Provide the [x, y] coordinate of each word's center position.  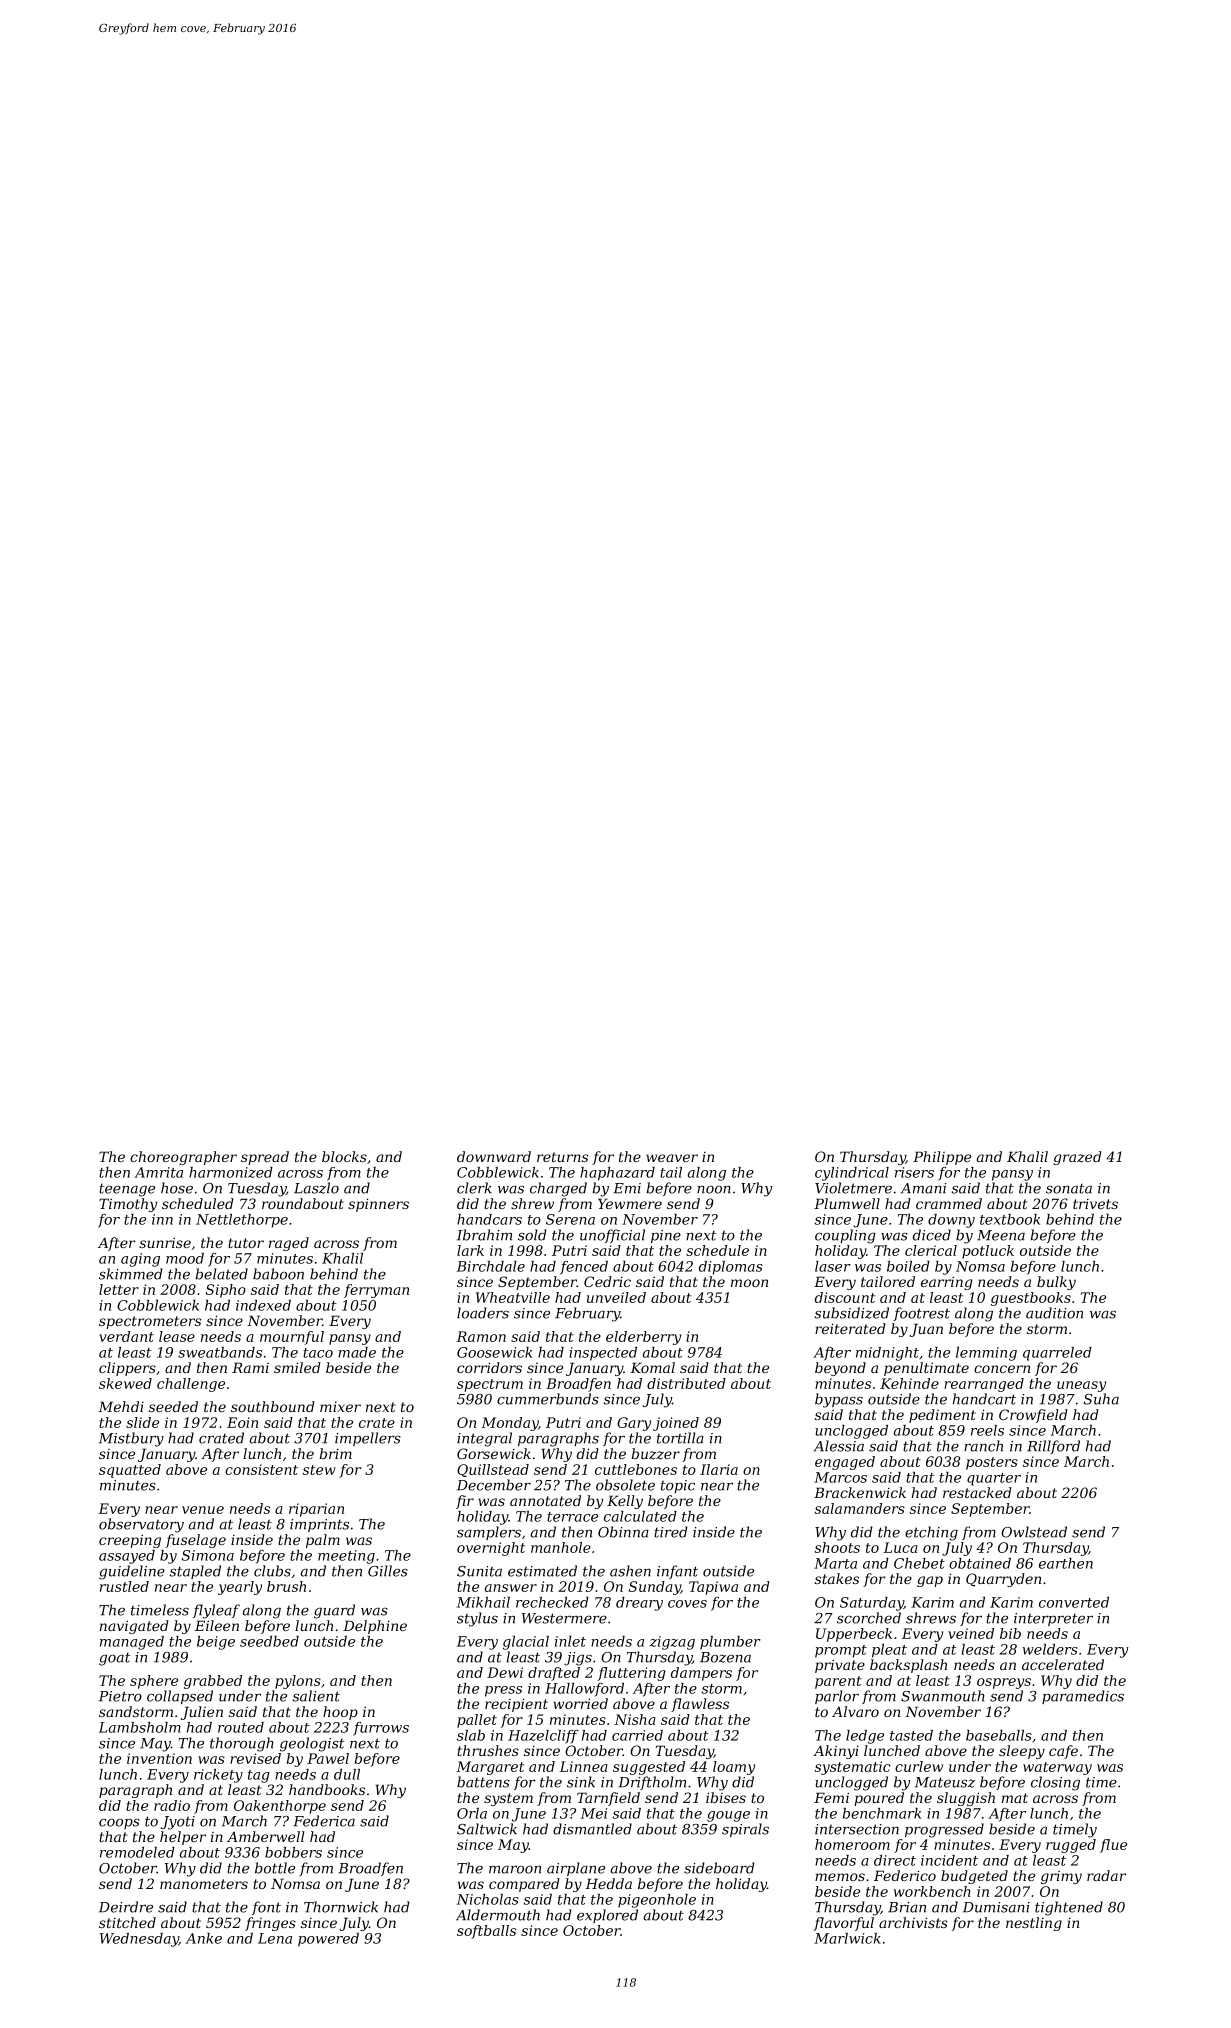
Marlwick [847, 1938]
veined [971, 1633]
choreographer [183, 1158]
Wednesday [139, 1940]
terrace [572, 1517]
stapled [195, 1572]
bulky [1056, 1283]
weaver [672, 1158]
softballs [486, 1932]
